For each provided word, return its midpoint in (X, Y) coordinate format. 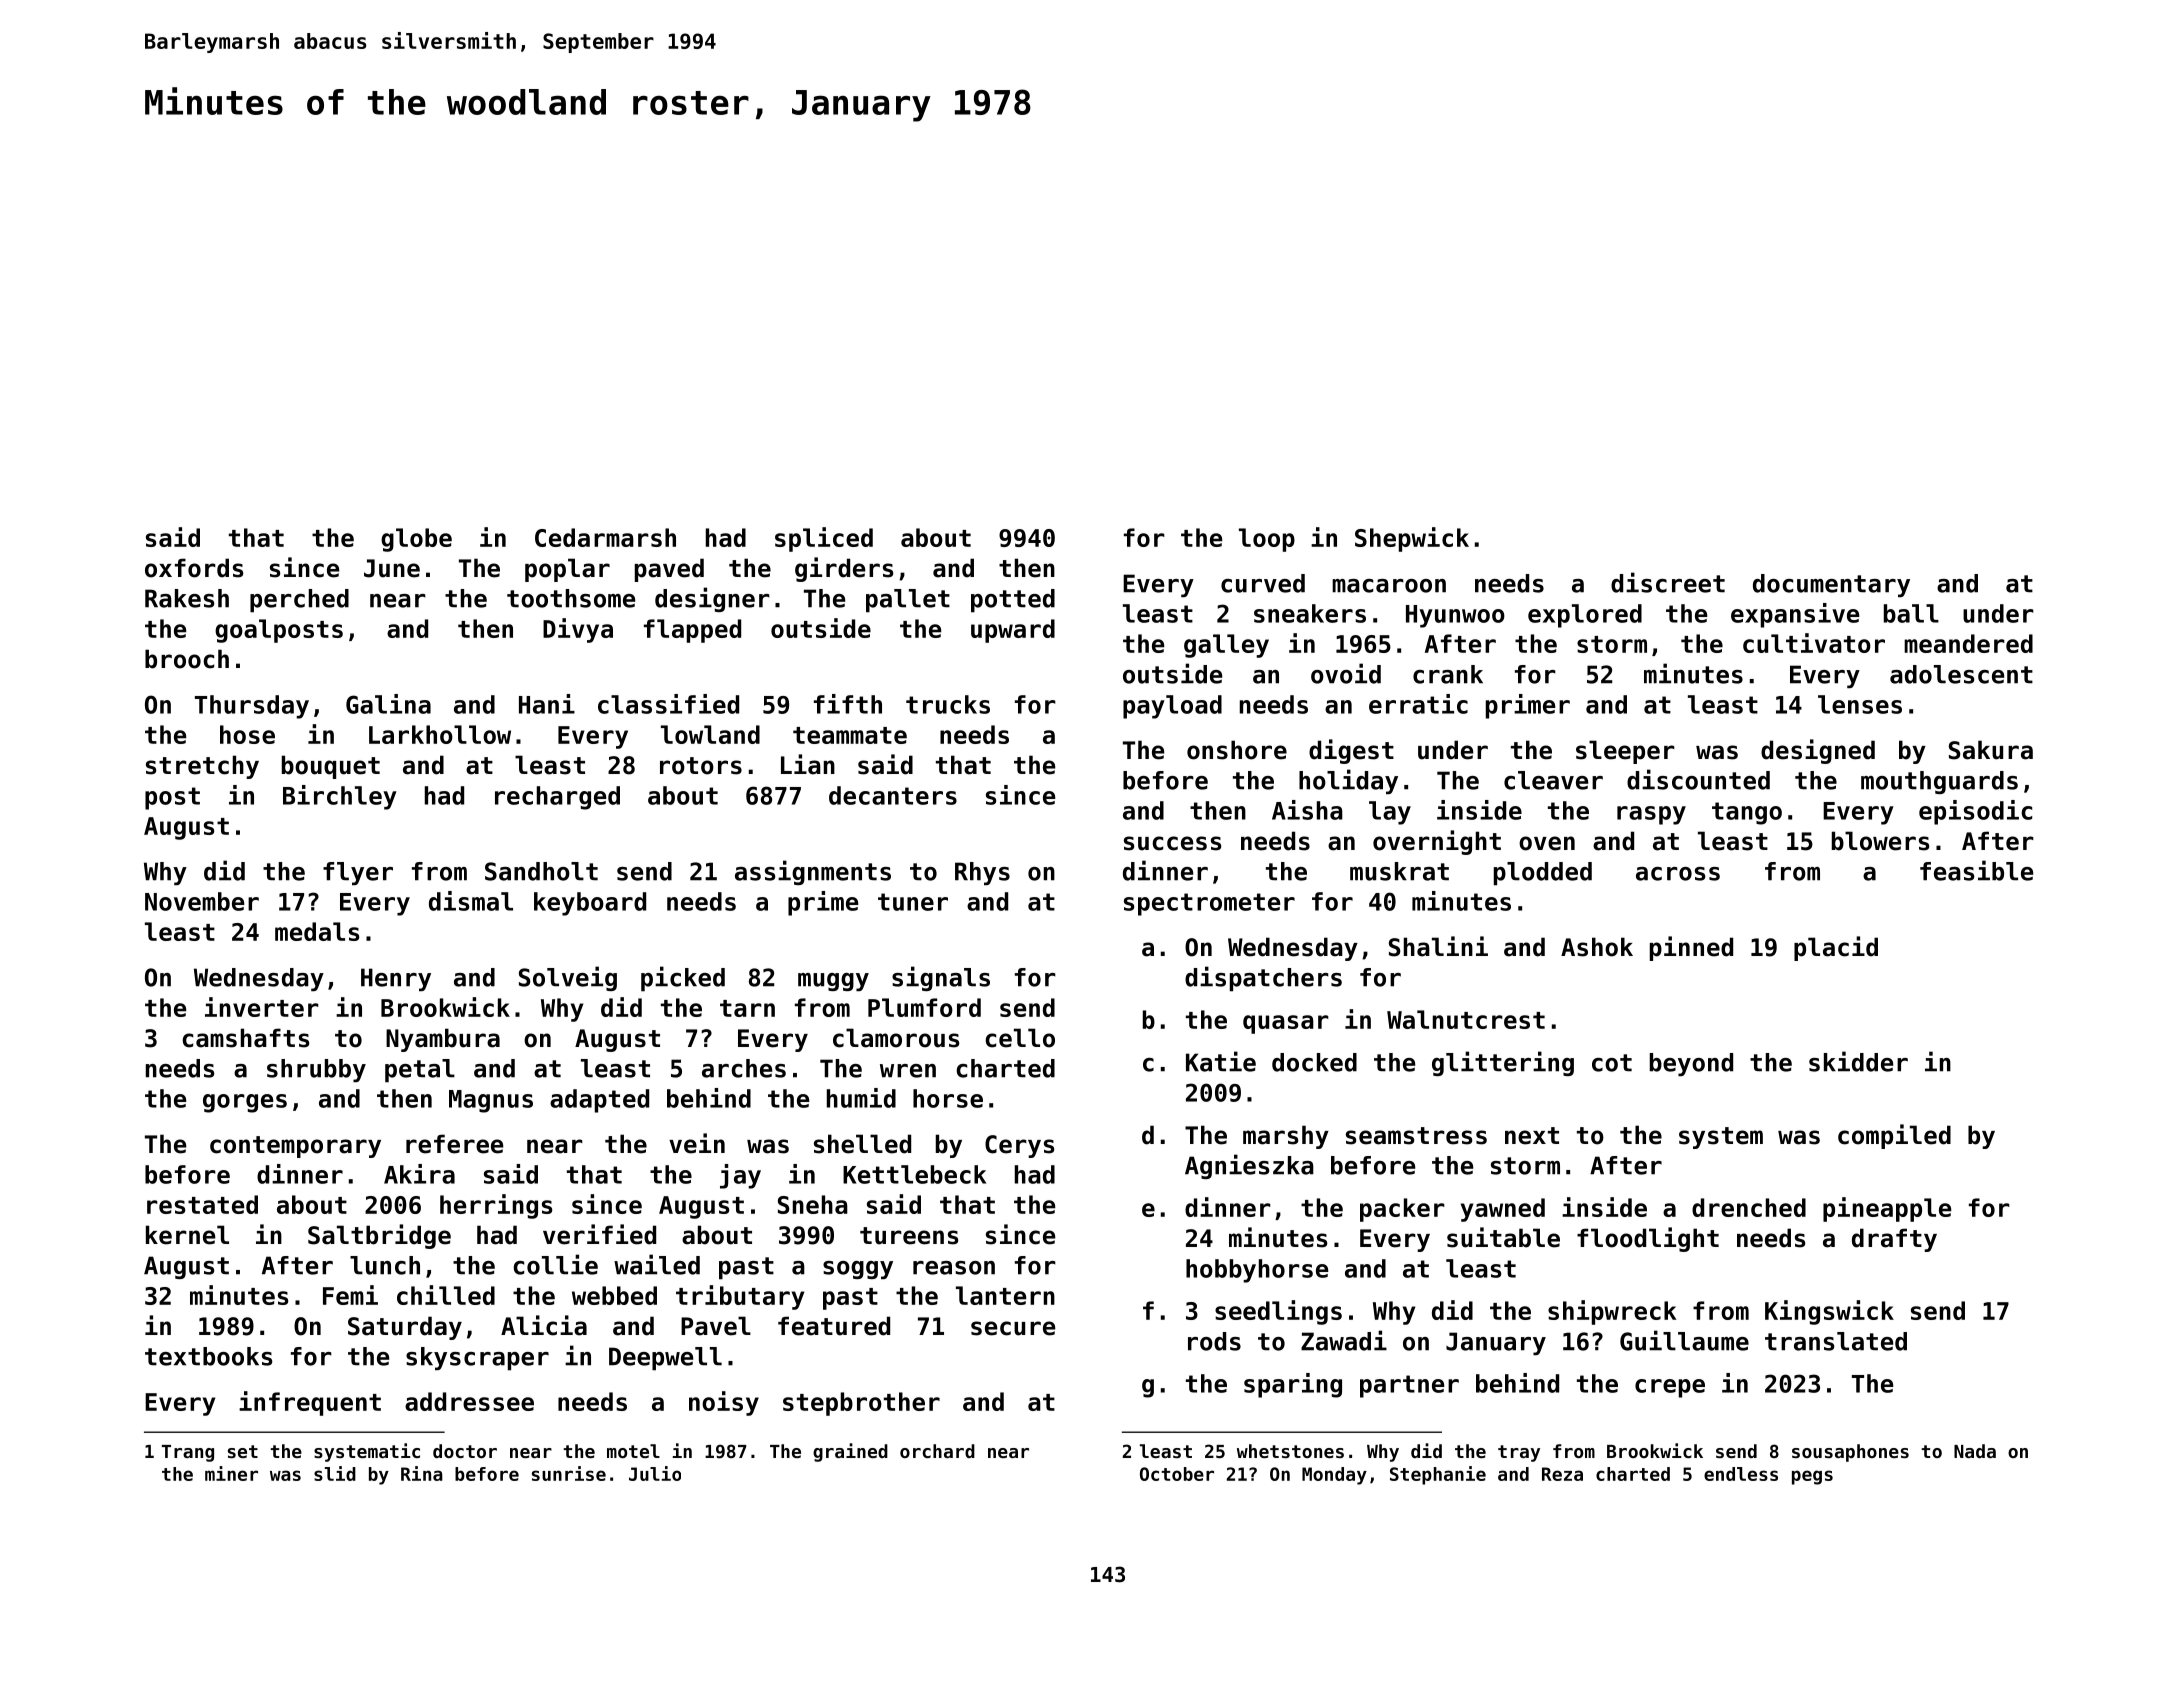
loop (1267, 540)
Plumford (924, 1007)
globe (416, 540)
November (202, 901)
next (1532, 1136)
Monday (1334, 1476)
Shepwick (1412, 539)
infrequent (310, 1403)
